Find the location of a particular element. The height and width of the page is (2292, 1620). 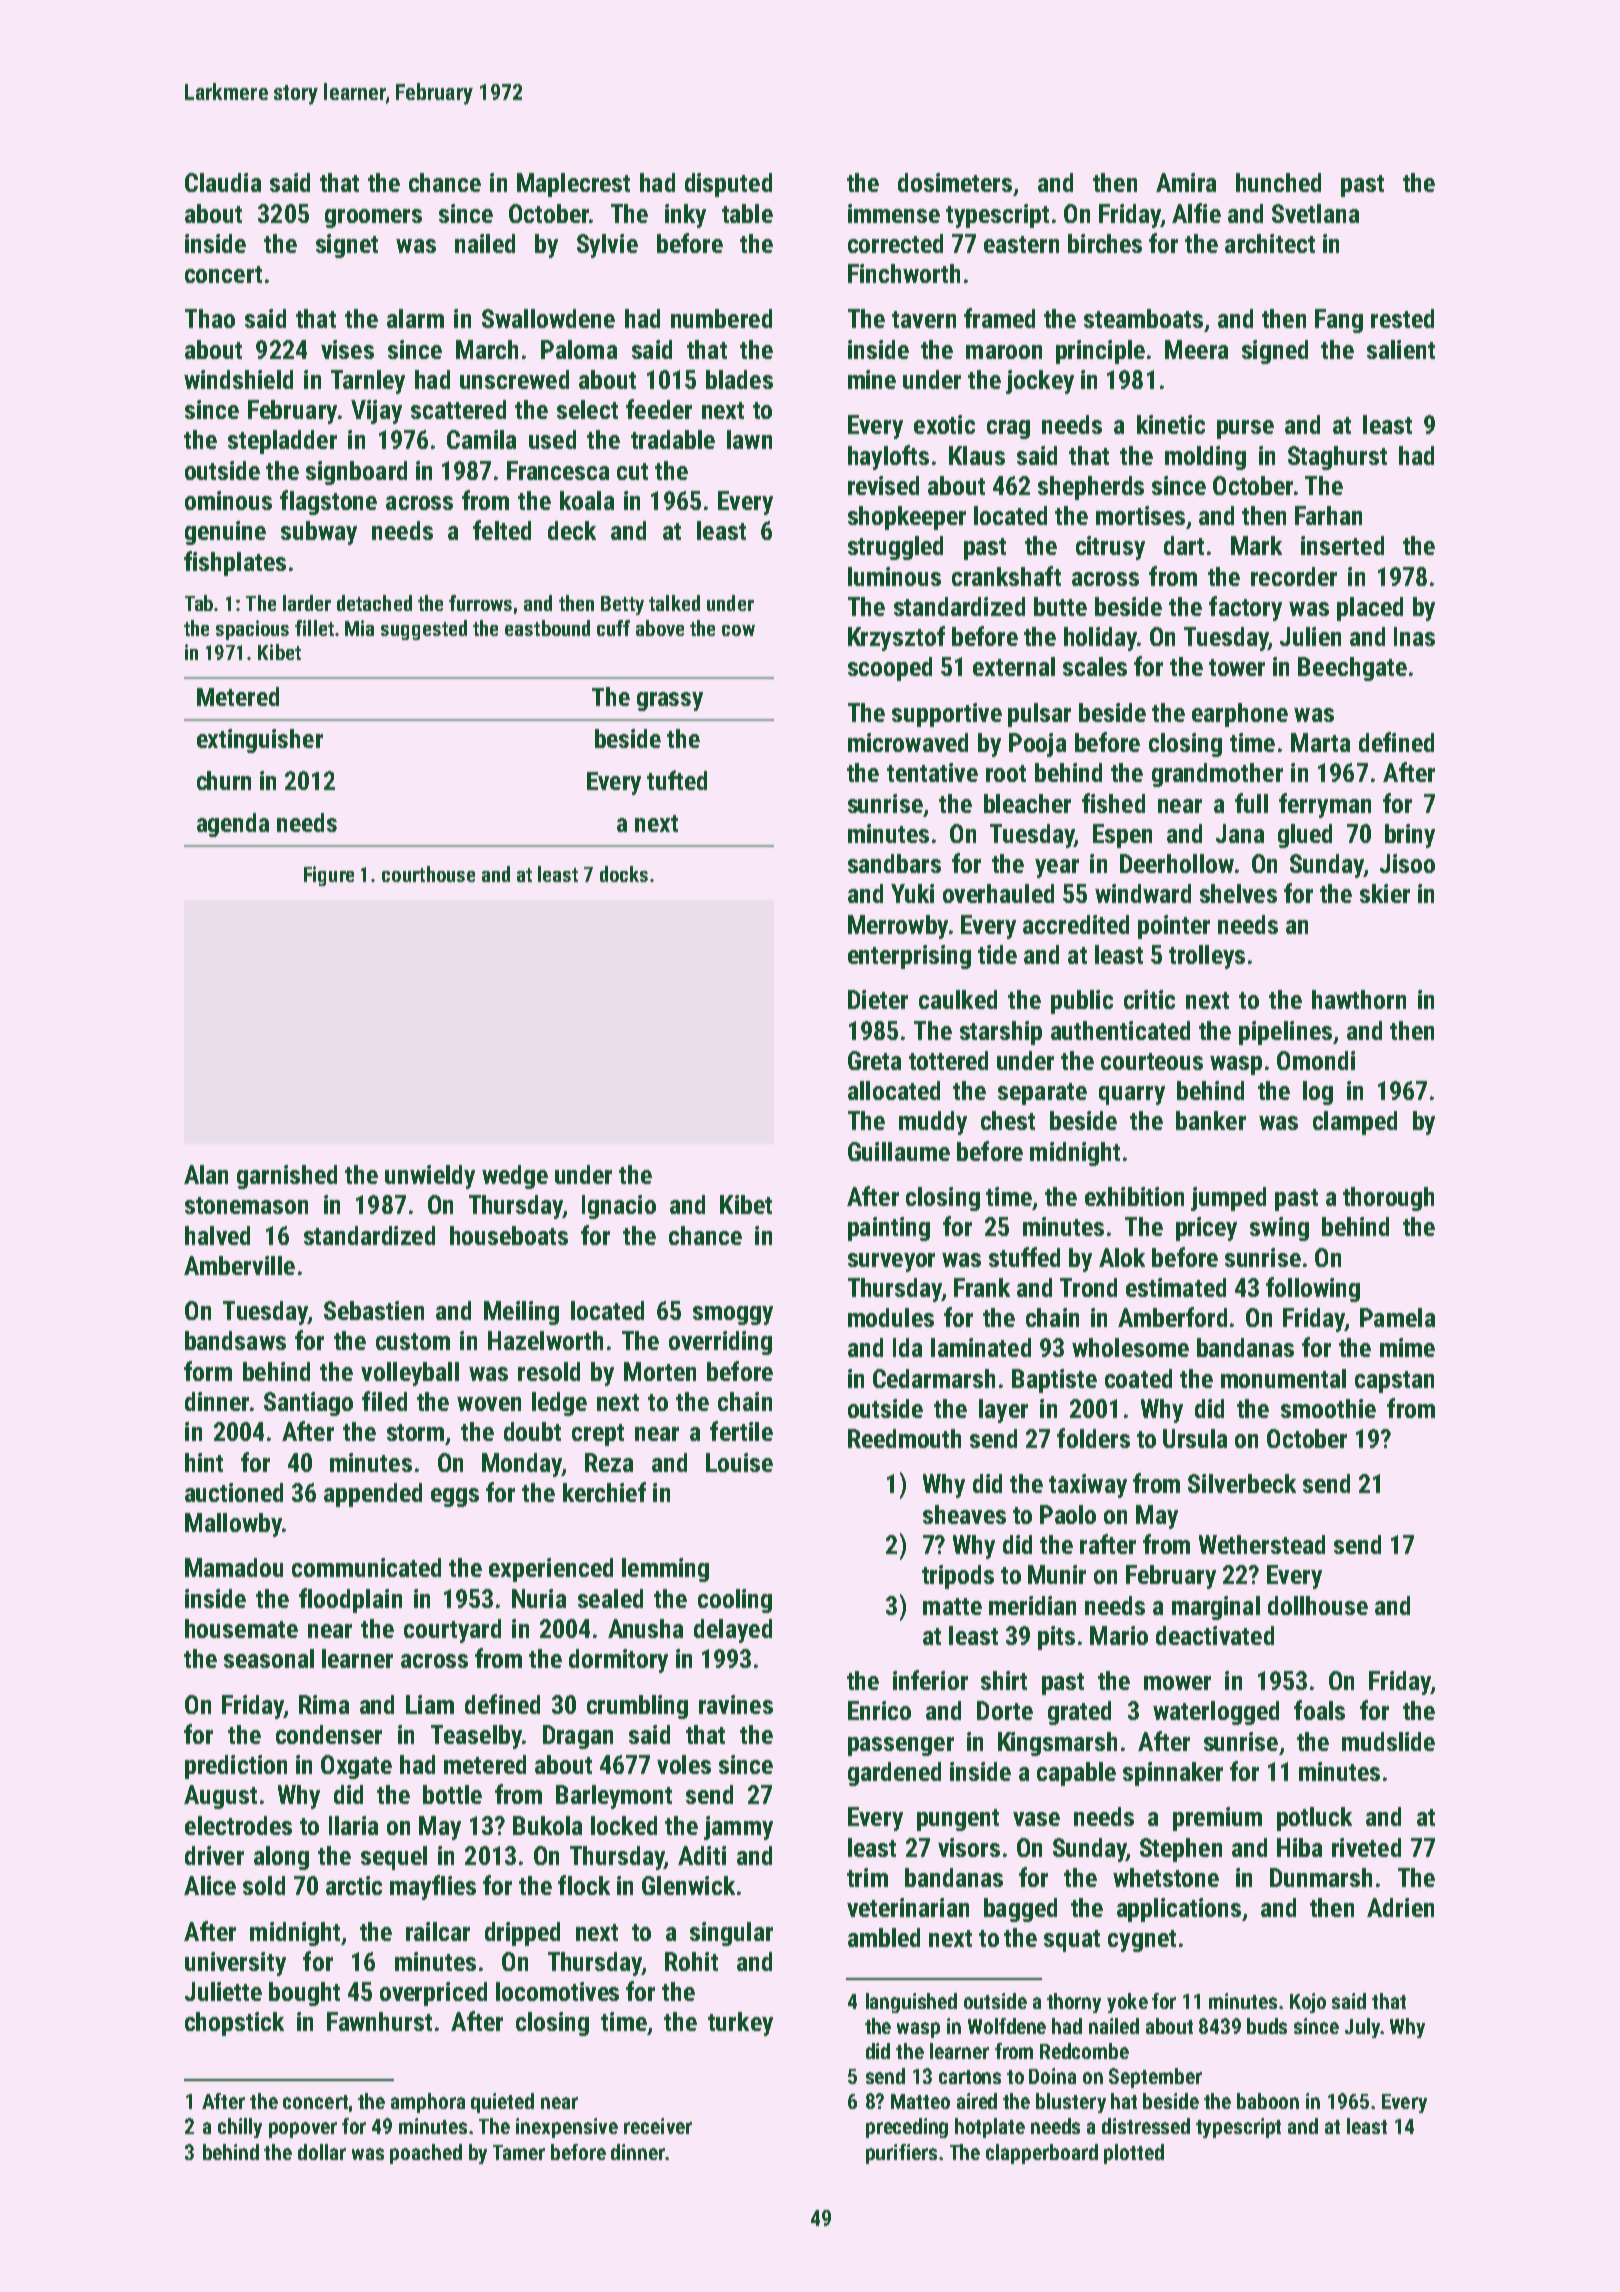

Mario is located at coordinates (1119, 1635).
